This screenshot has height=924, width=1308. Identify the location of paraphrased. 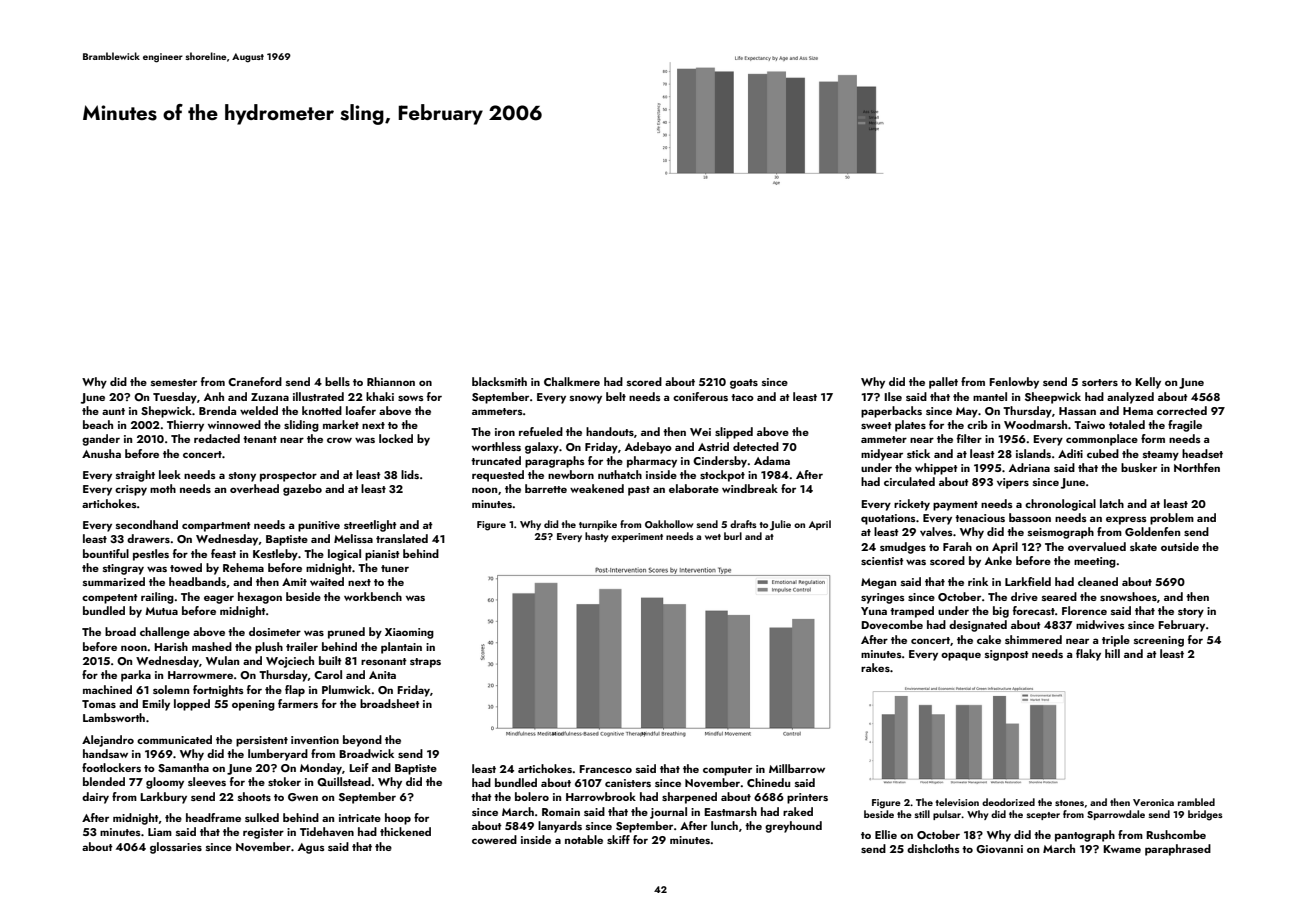
(1178, 850).
